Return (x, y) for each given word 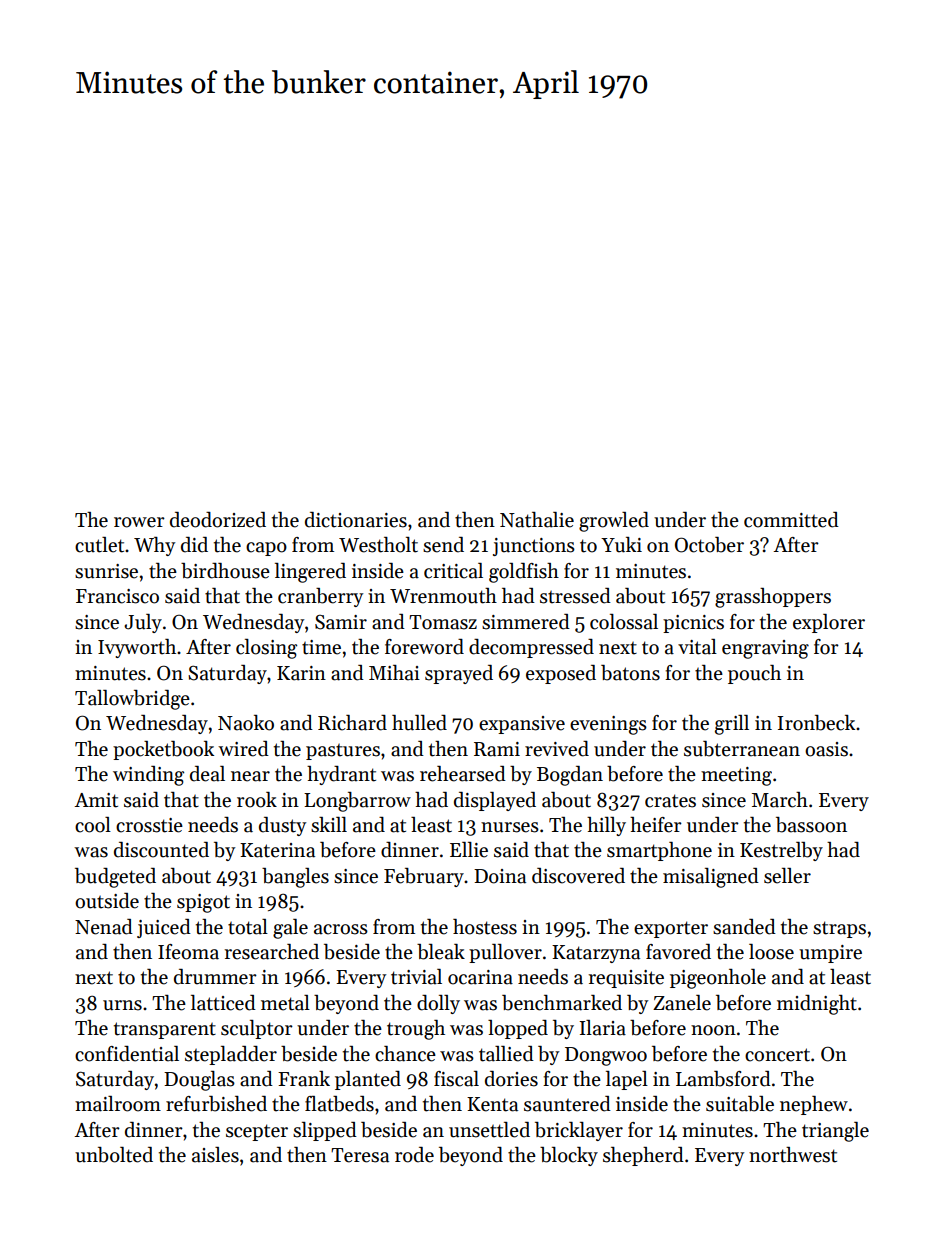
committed (791, 520)
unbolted (114, 1155)
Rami (497, 749)
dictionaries (356, 520)
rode (414, 1155)
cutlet (99, 545)
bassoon (811, 825)
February (424, 877)
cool (93, 825)
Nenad (104, 927)
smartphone (659, 851)
